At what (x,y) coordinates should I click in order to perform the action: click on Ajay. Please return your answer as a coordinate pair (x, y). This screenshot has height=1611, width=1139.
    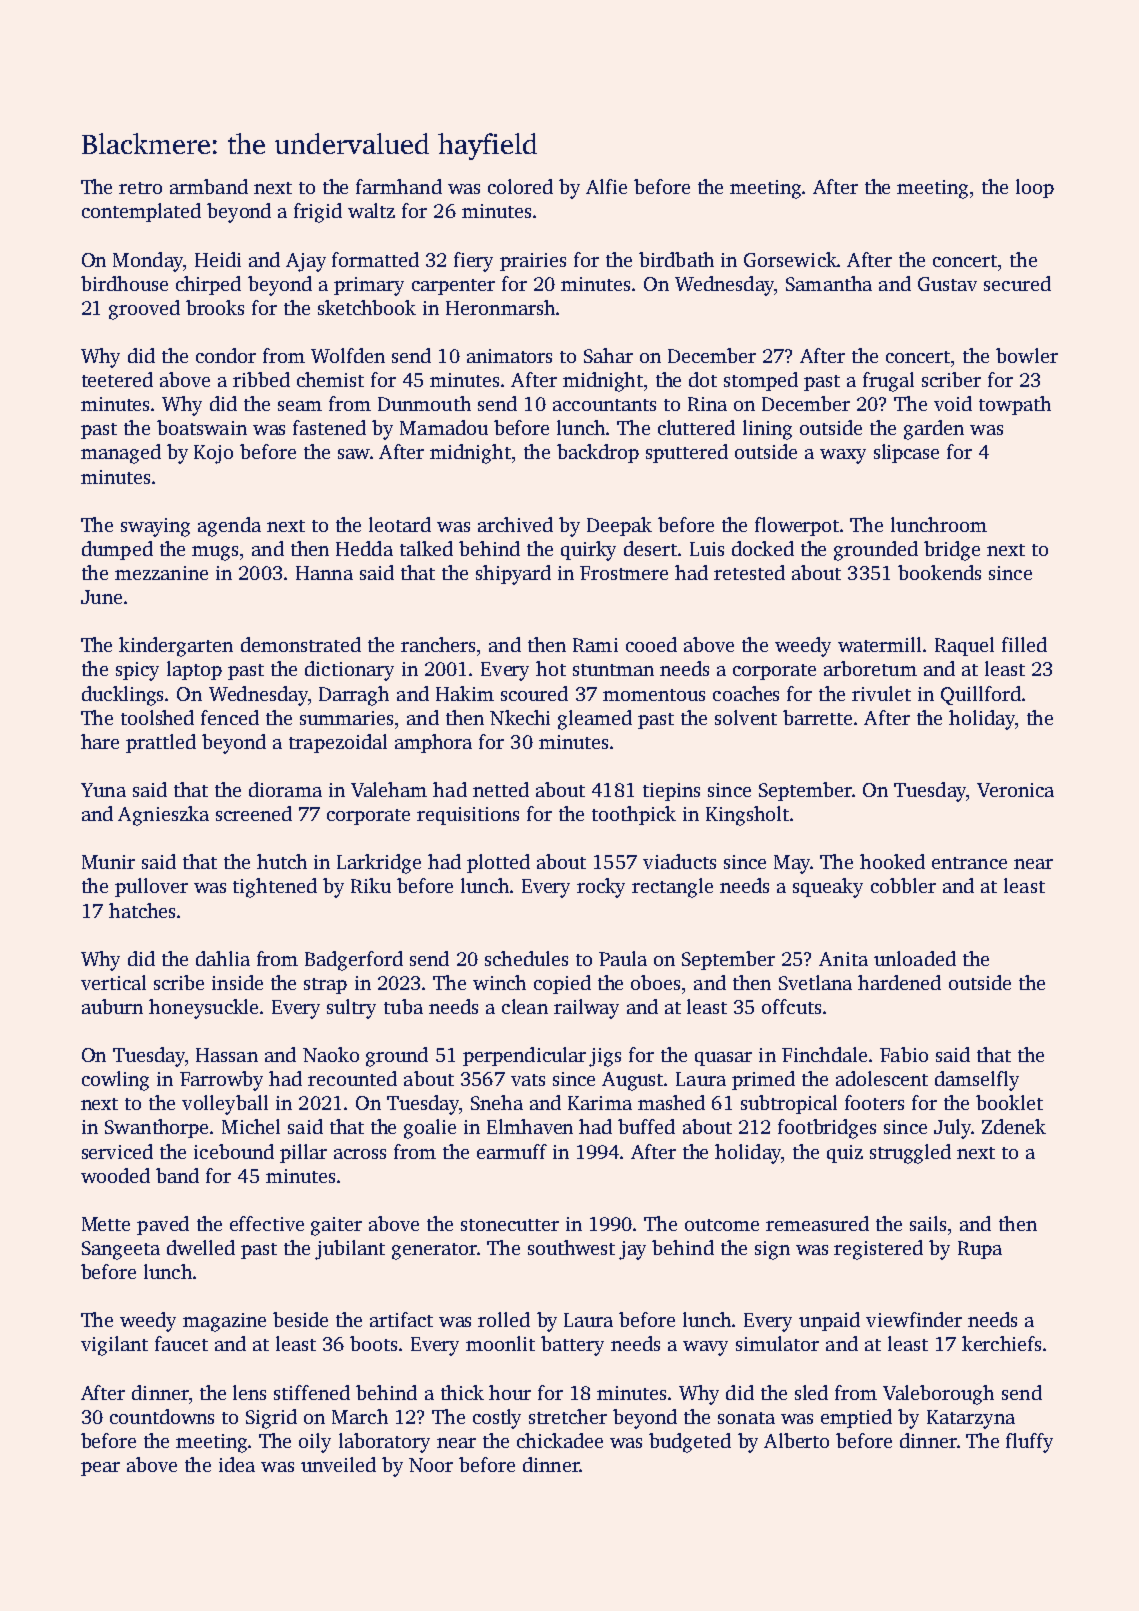
    Looking at the image, I should click on (306, 262).
